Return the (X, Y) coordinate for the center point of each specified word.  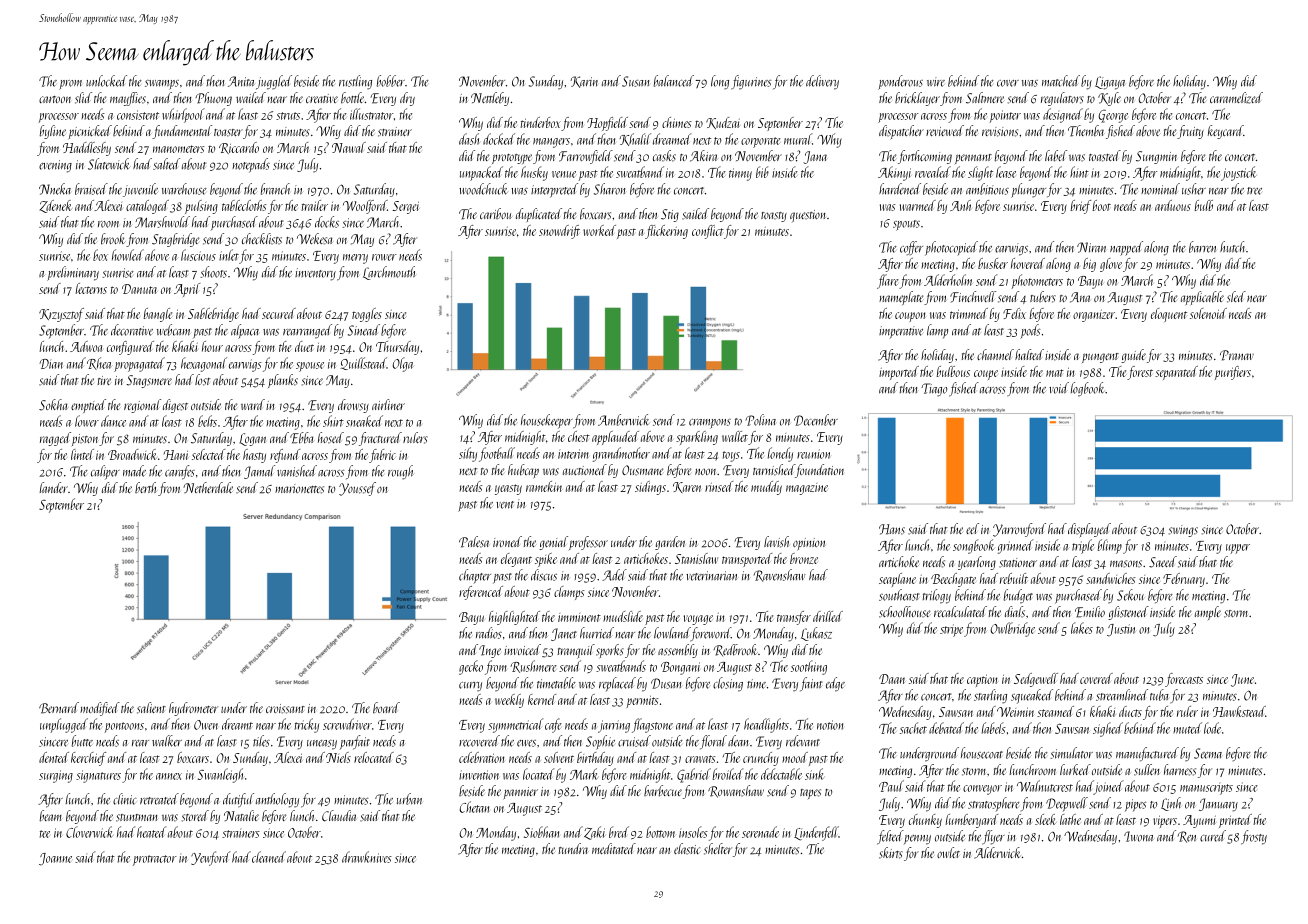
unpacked (481, 173)
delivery (822, 82)
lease (1006, 172)
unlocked (106, 81)
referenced (481, 593)
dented (54, 757)
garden (670, 543)
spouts (906, 225)
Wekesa (315, 239)
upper (1238, 549)
